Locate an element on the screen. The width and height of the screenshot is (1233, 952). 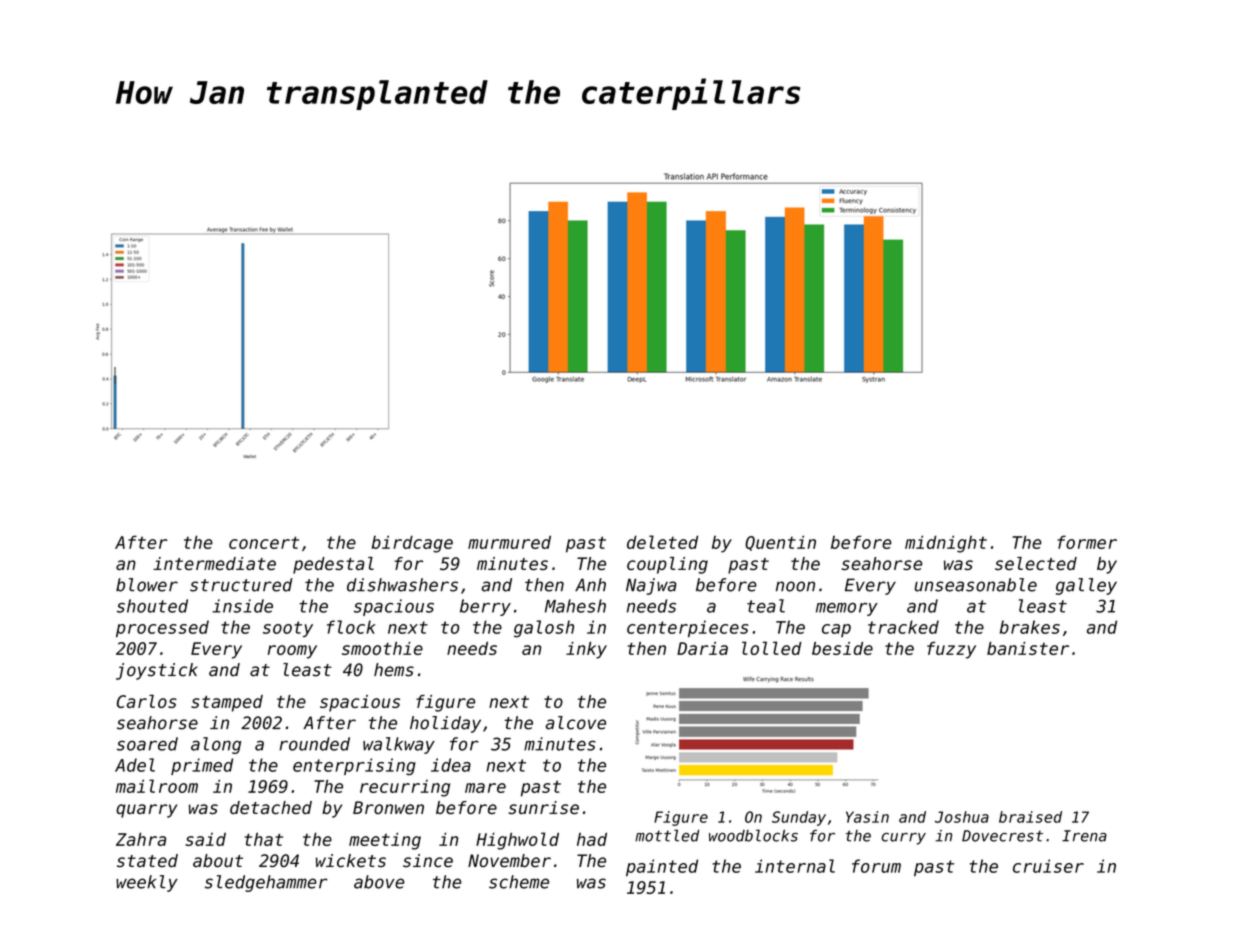
along is located at coordinates (216, 745).
